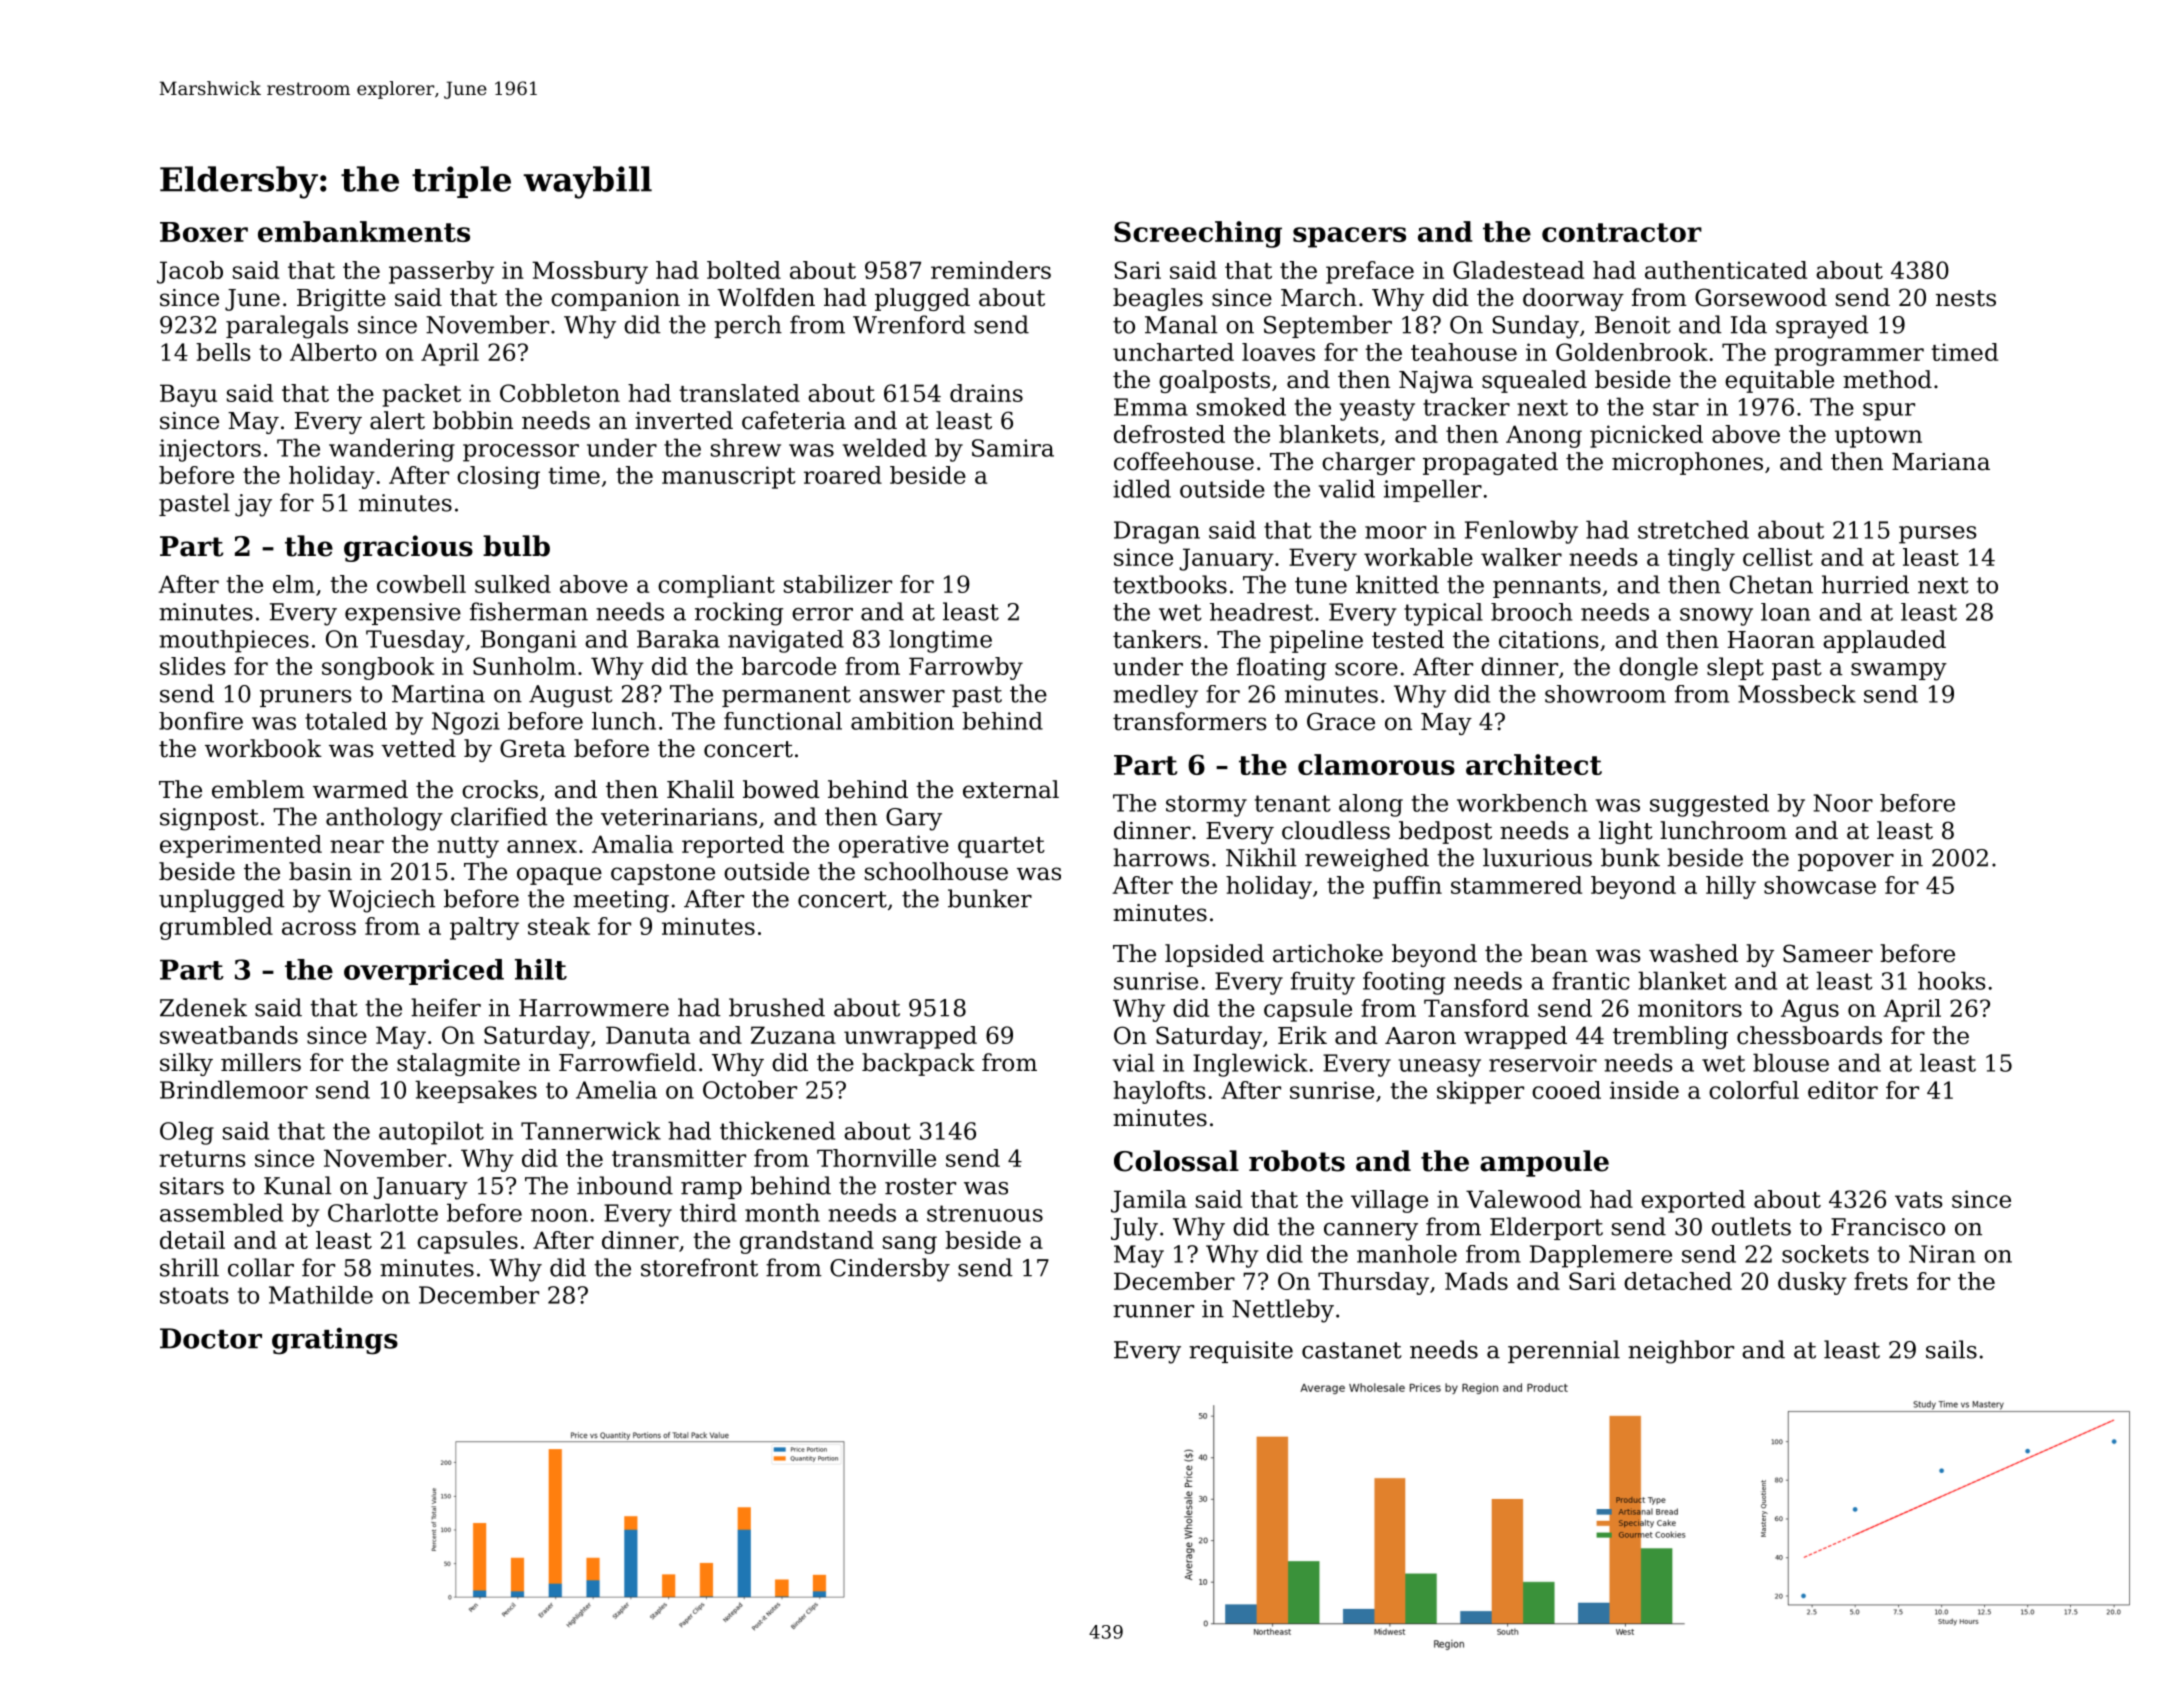  Describe the element at coordinates (1420, 1036) in the page. I see `Aaron` at that location.
